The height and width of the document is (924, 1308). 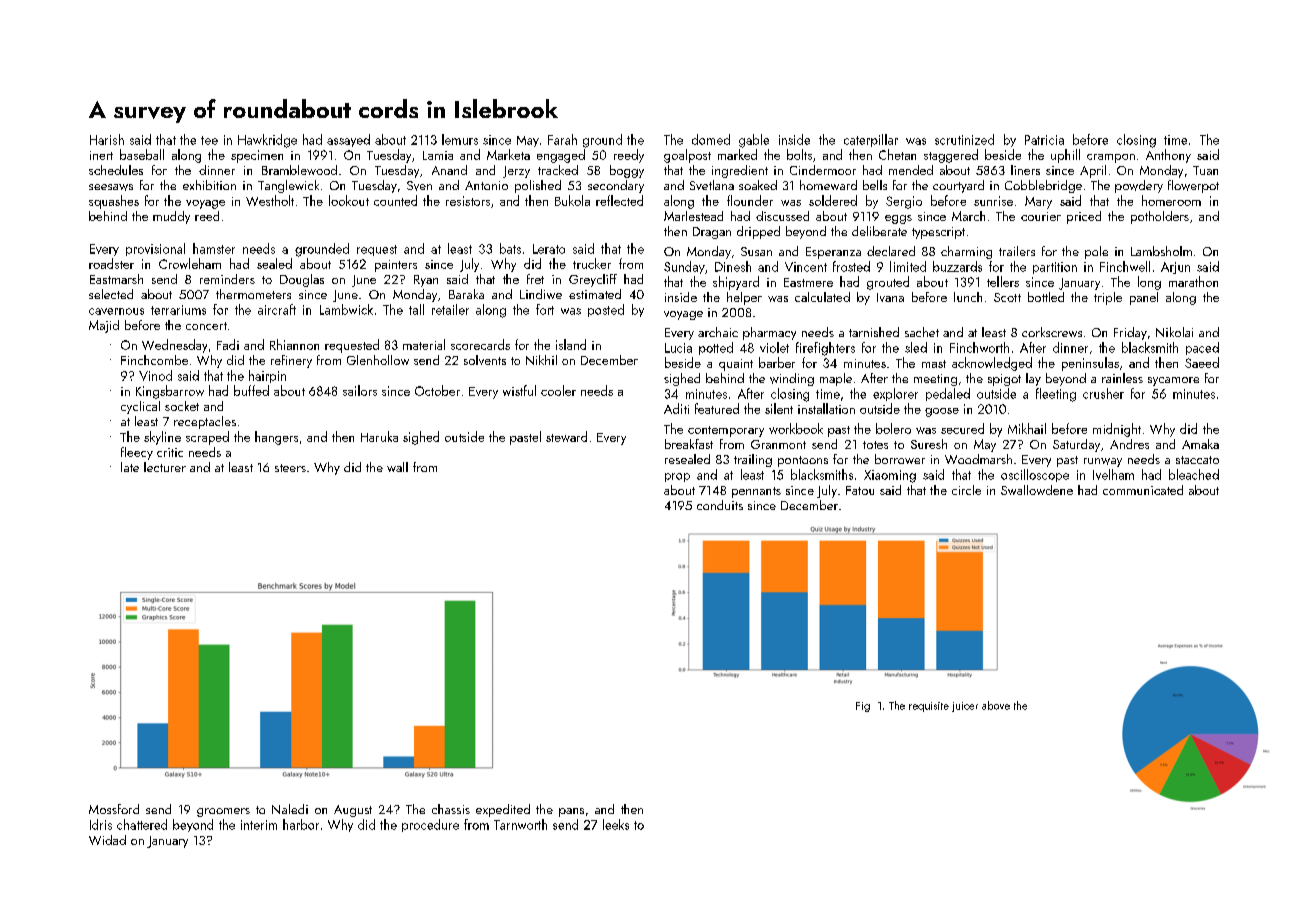 I want to click on Hawkridge, so click(x=267, y=141).
